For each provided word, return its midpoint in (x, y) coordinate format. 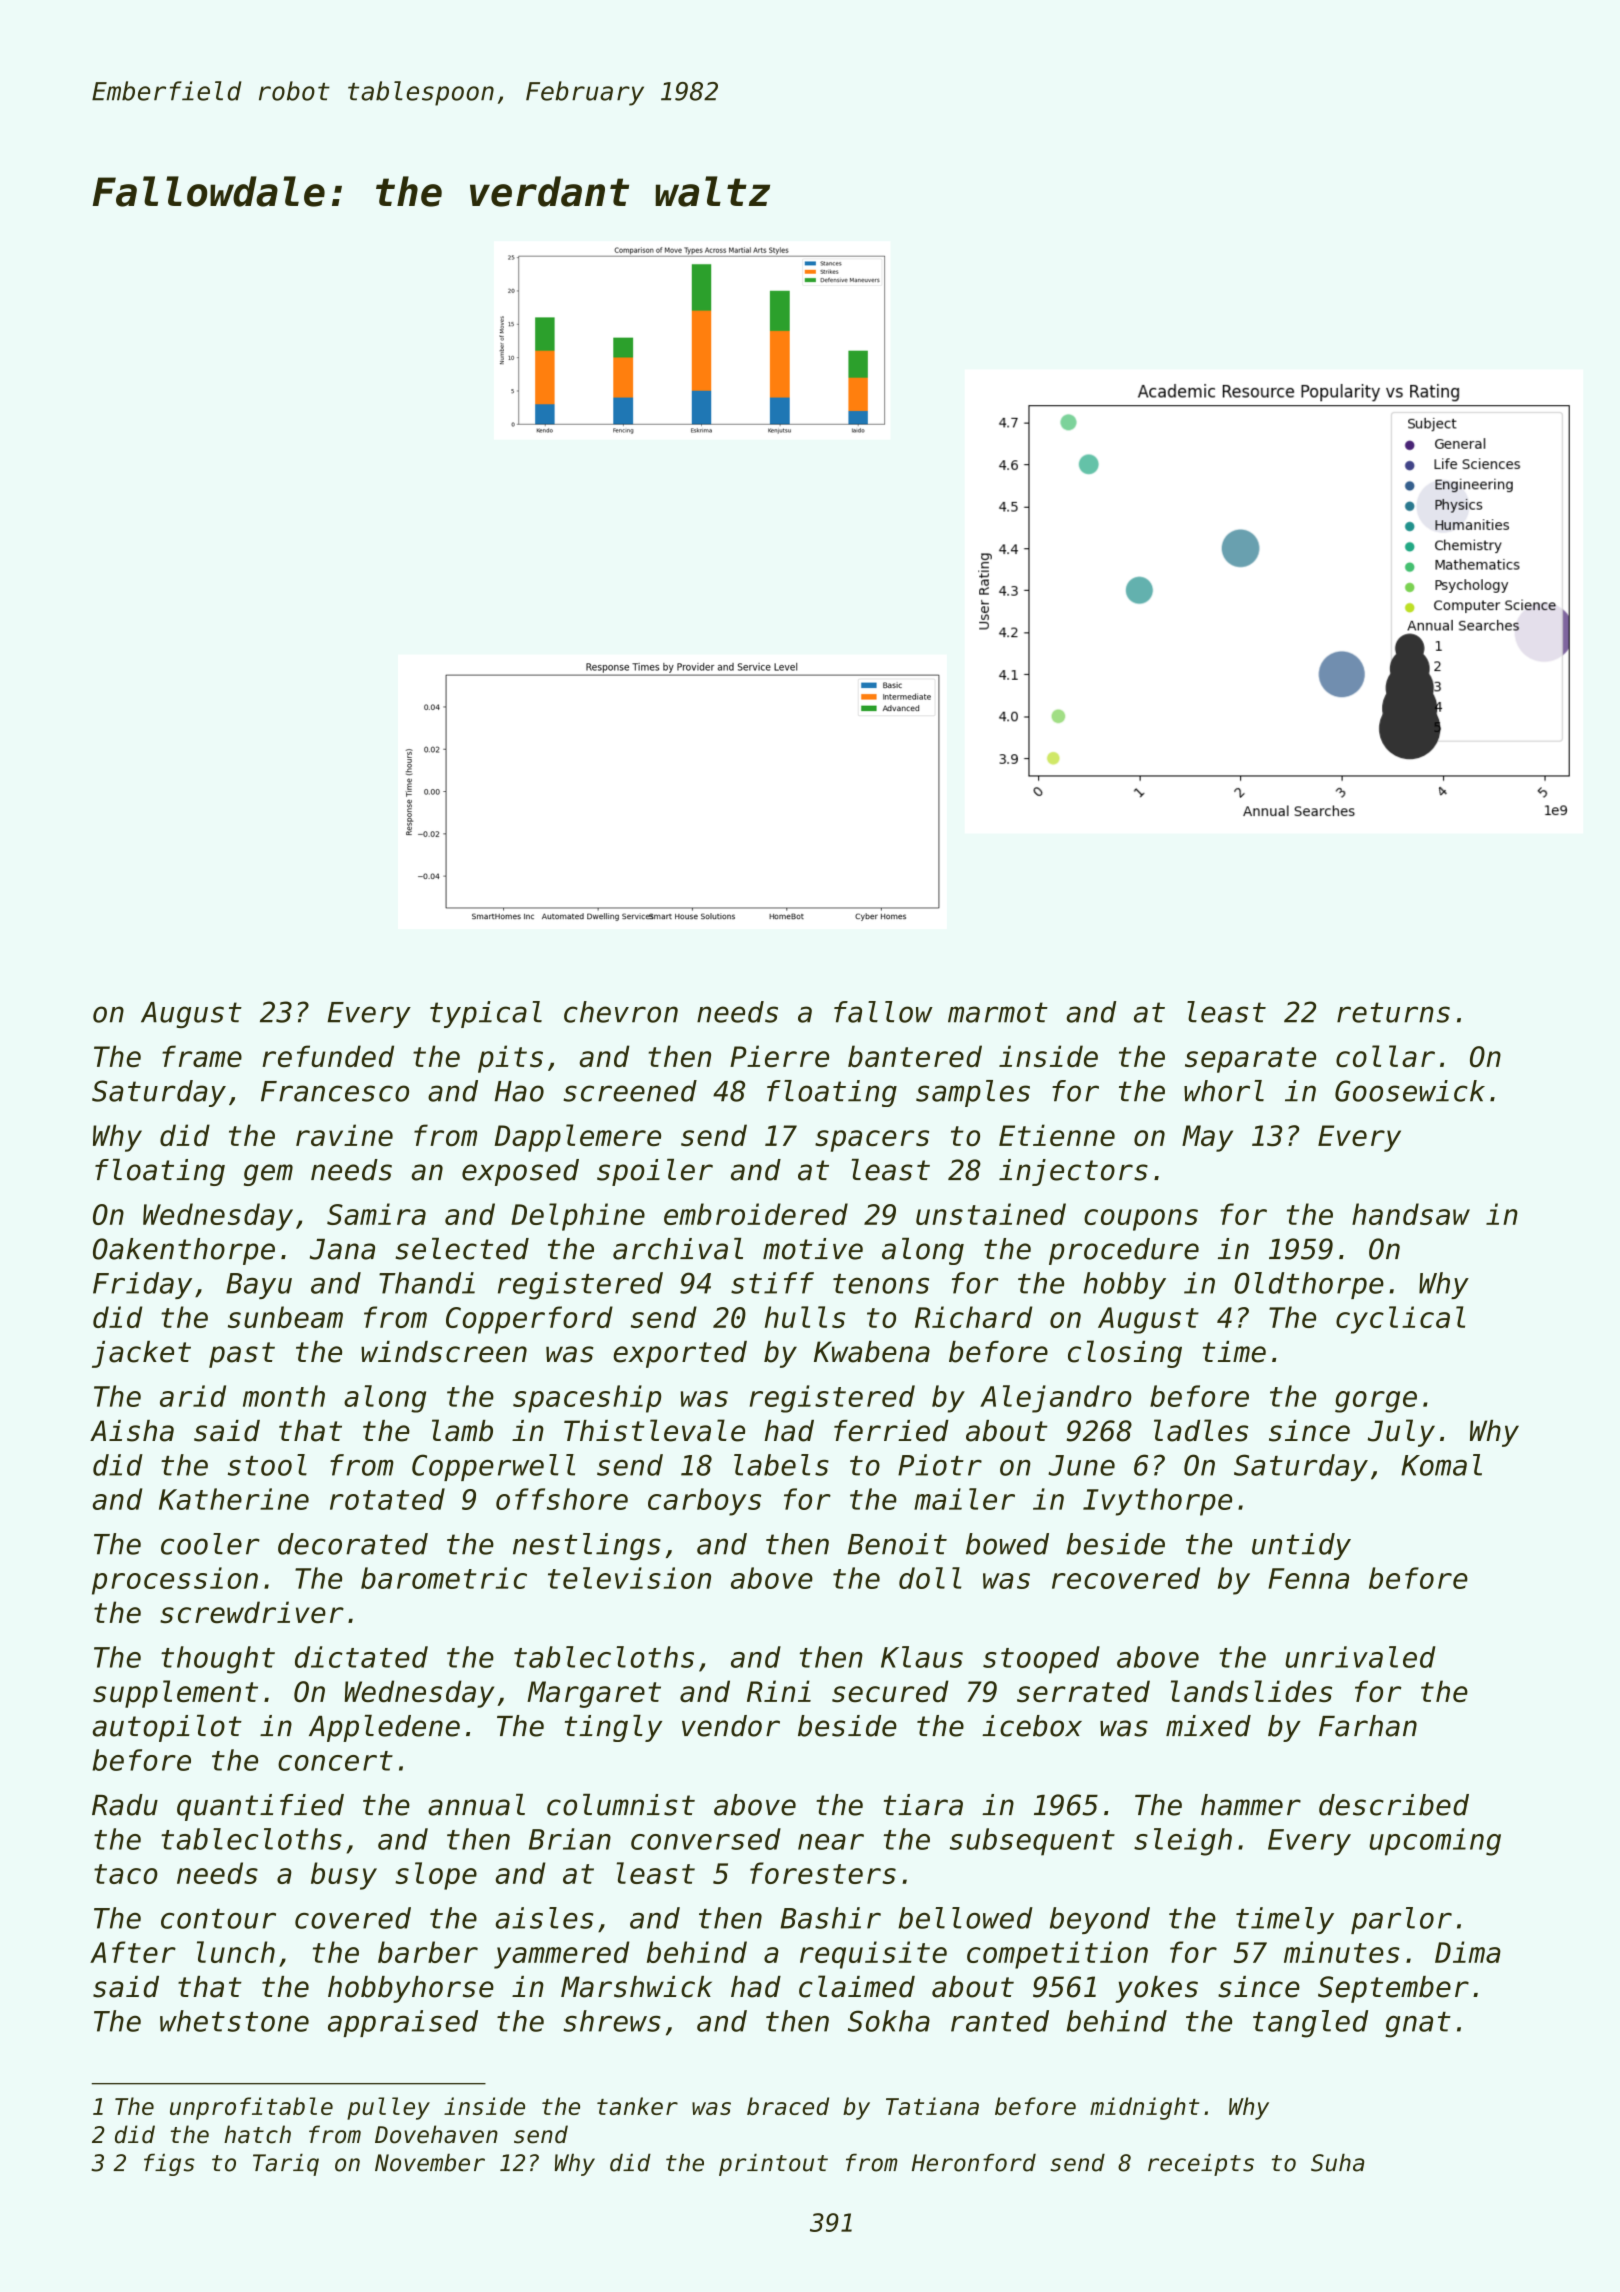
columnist (621, 1805)
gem (268, 1175)
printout (773, 2164)
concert (335, 1761)
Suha (1337, 2162)
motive (813, 1249)
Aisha (132, 1431)
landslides (1251, 1691)
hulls (805, 1317)
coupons (1141, 1220)
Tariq (286, 2164)
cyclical (1400, 1320)
